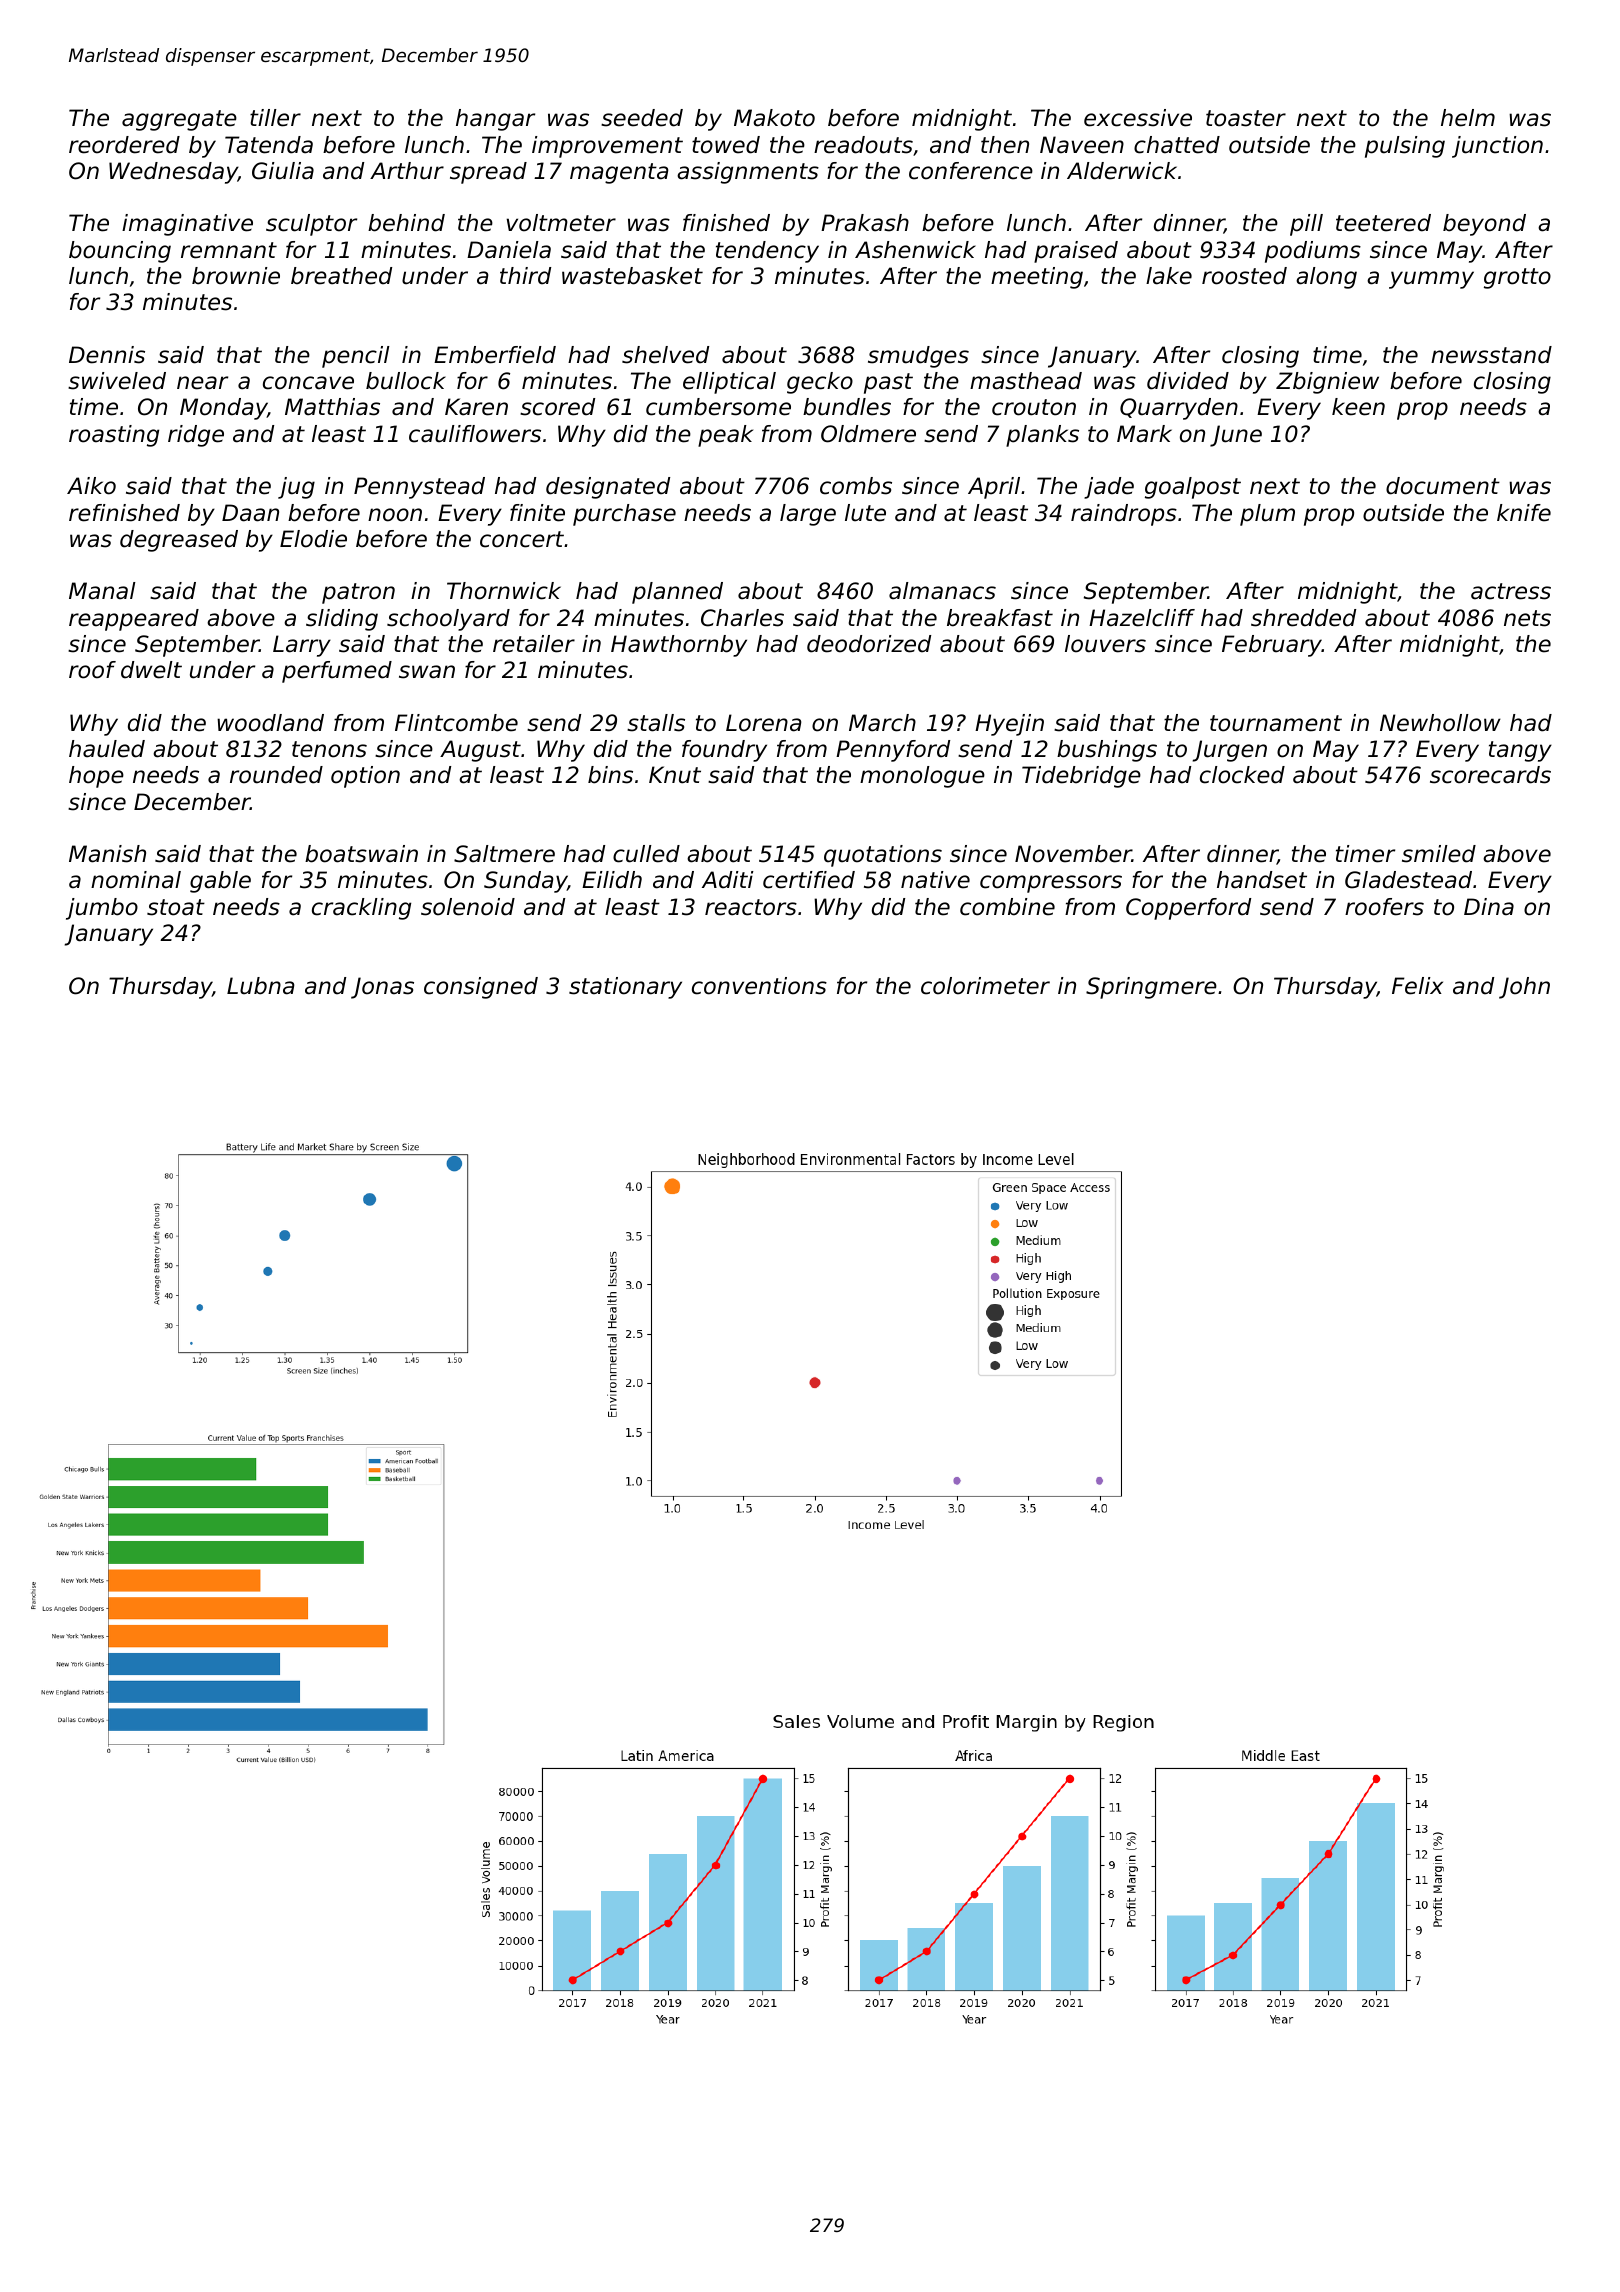 This screenshot has height=2292, width=1620. Describe the element at coordinates (1193, 488) in the screenshot. I see `goalpost` at that location.
